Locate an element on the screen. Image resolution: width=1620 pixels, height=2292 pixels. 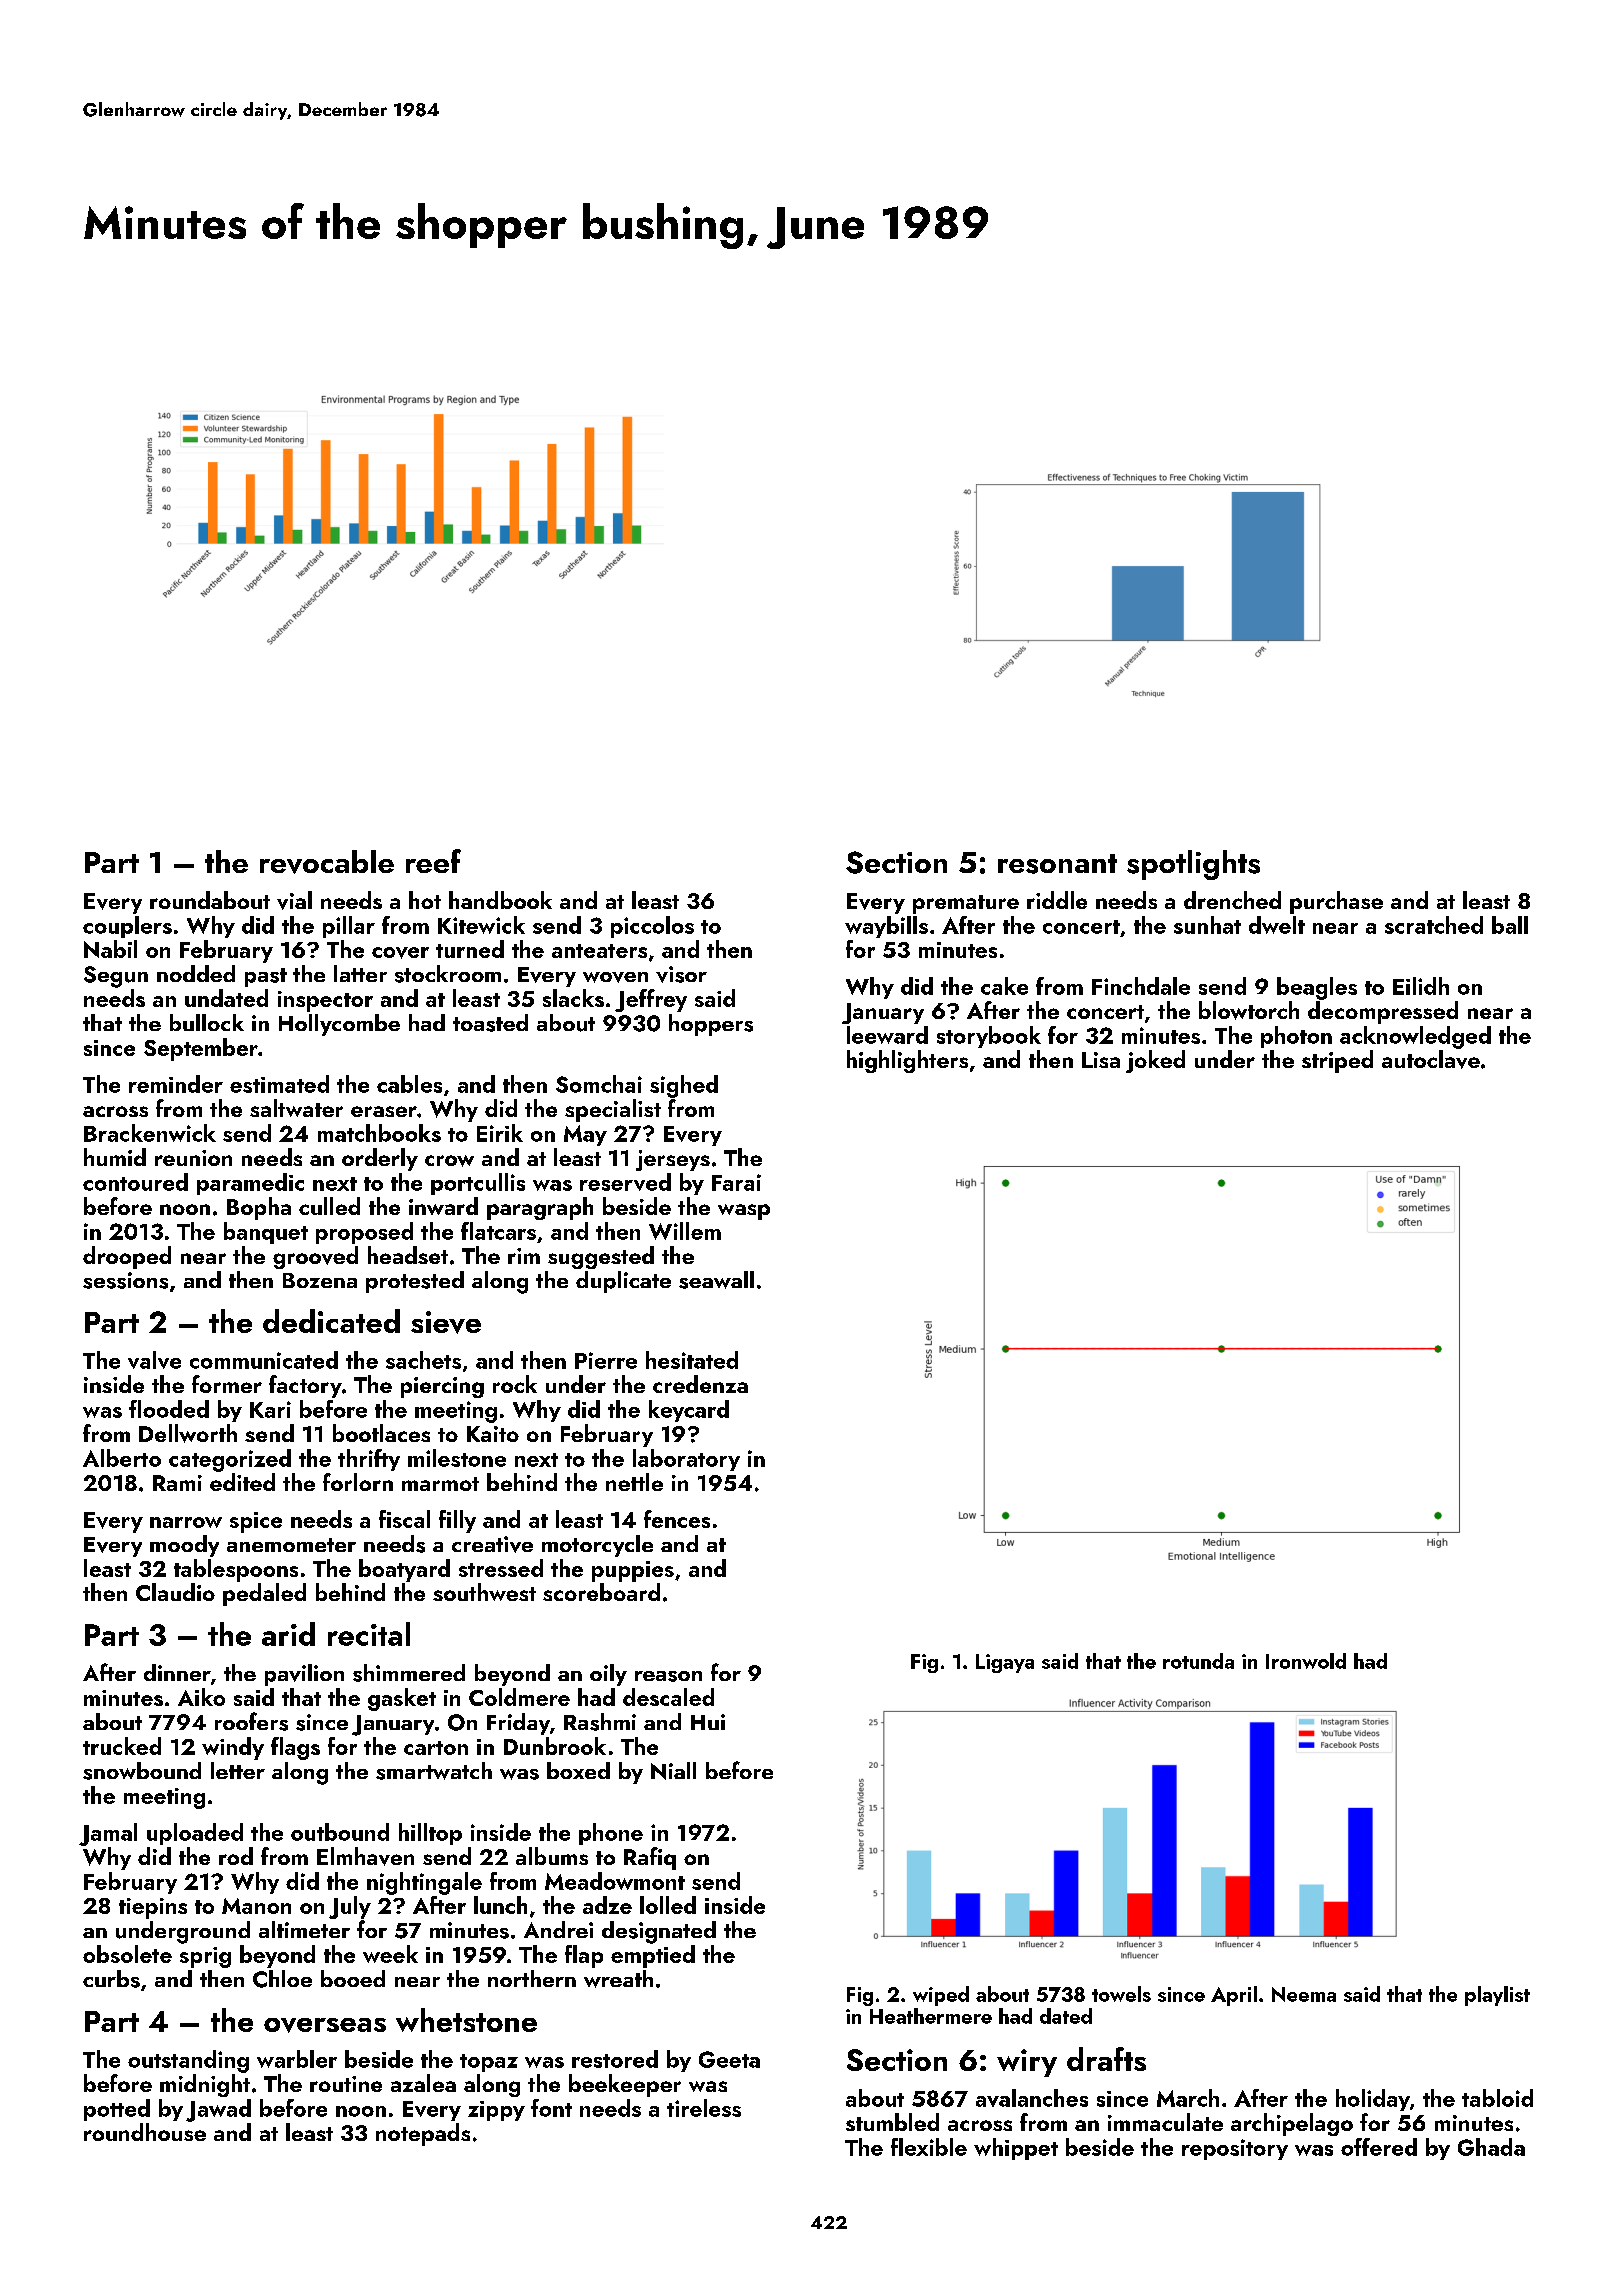
seawall is located at coordinates (716, 1280).
